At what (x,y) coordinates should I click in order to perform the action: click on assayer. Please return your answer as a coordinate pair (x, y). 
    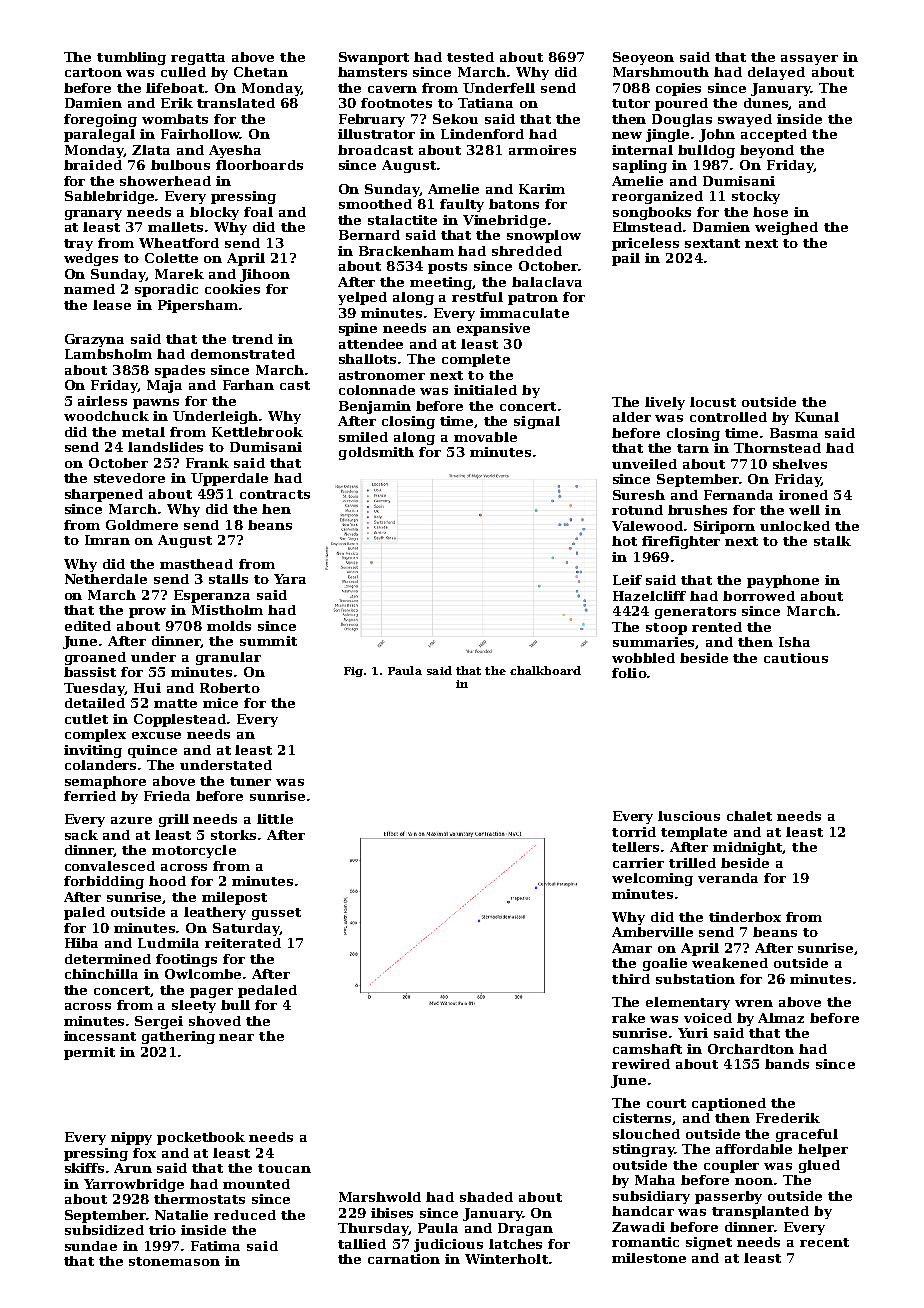
    Looking at the image, I should click on (809, 60).
